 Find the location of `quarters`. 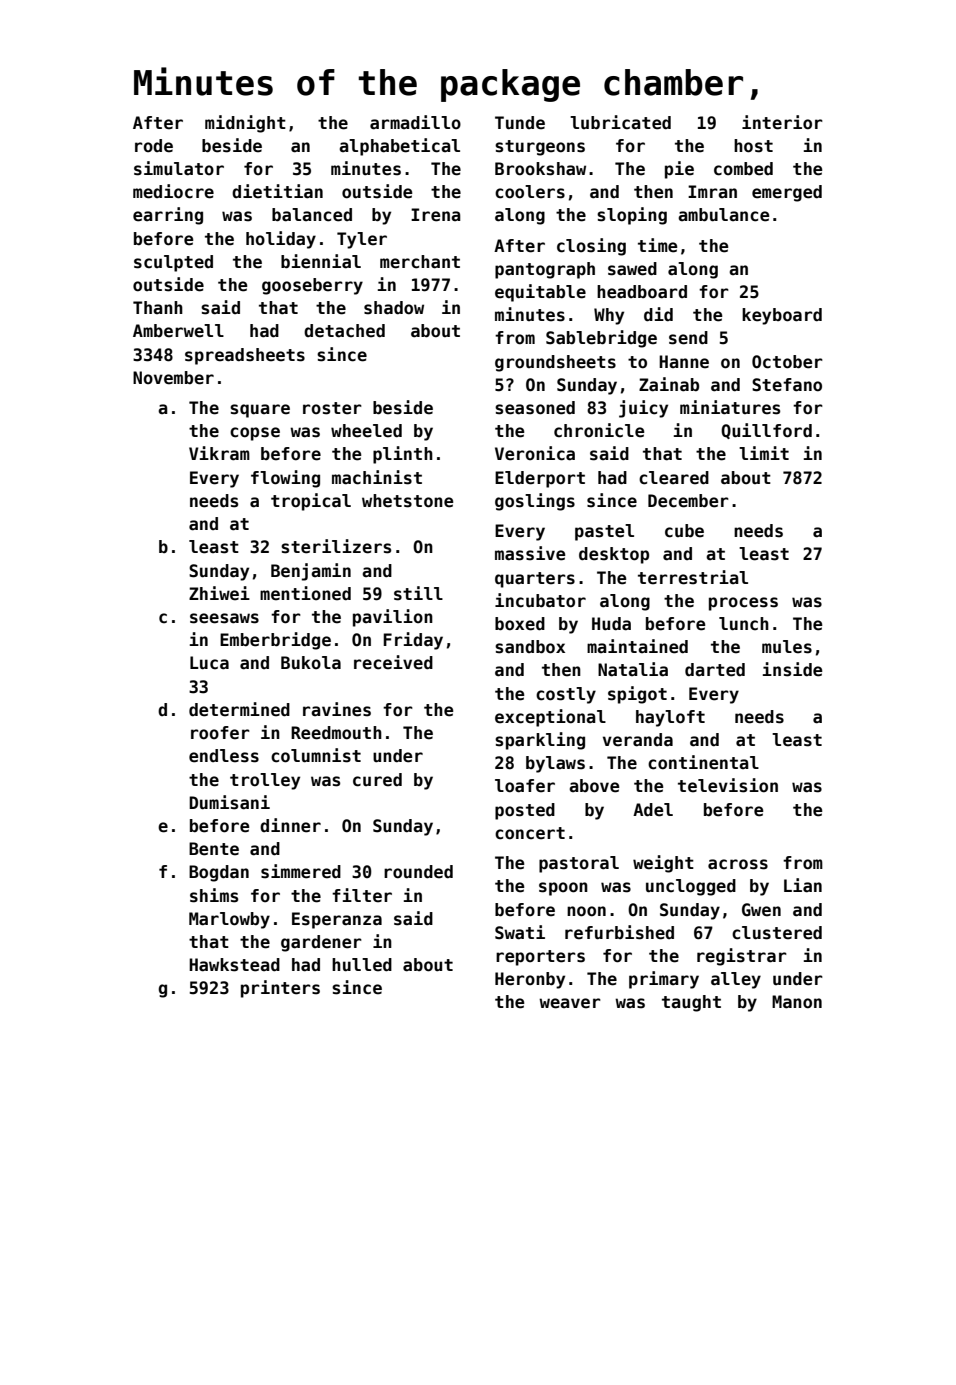

quarters is located at coordinates (535, 580).
